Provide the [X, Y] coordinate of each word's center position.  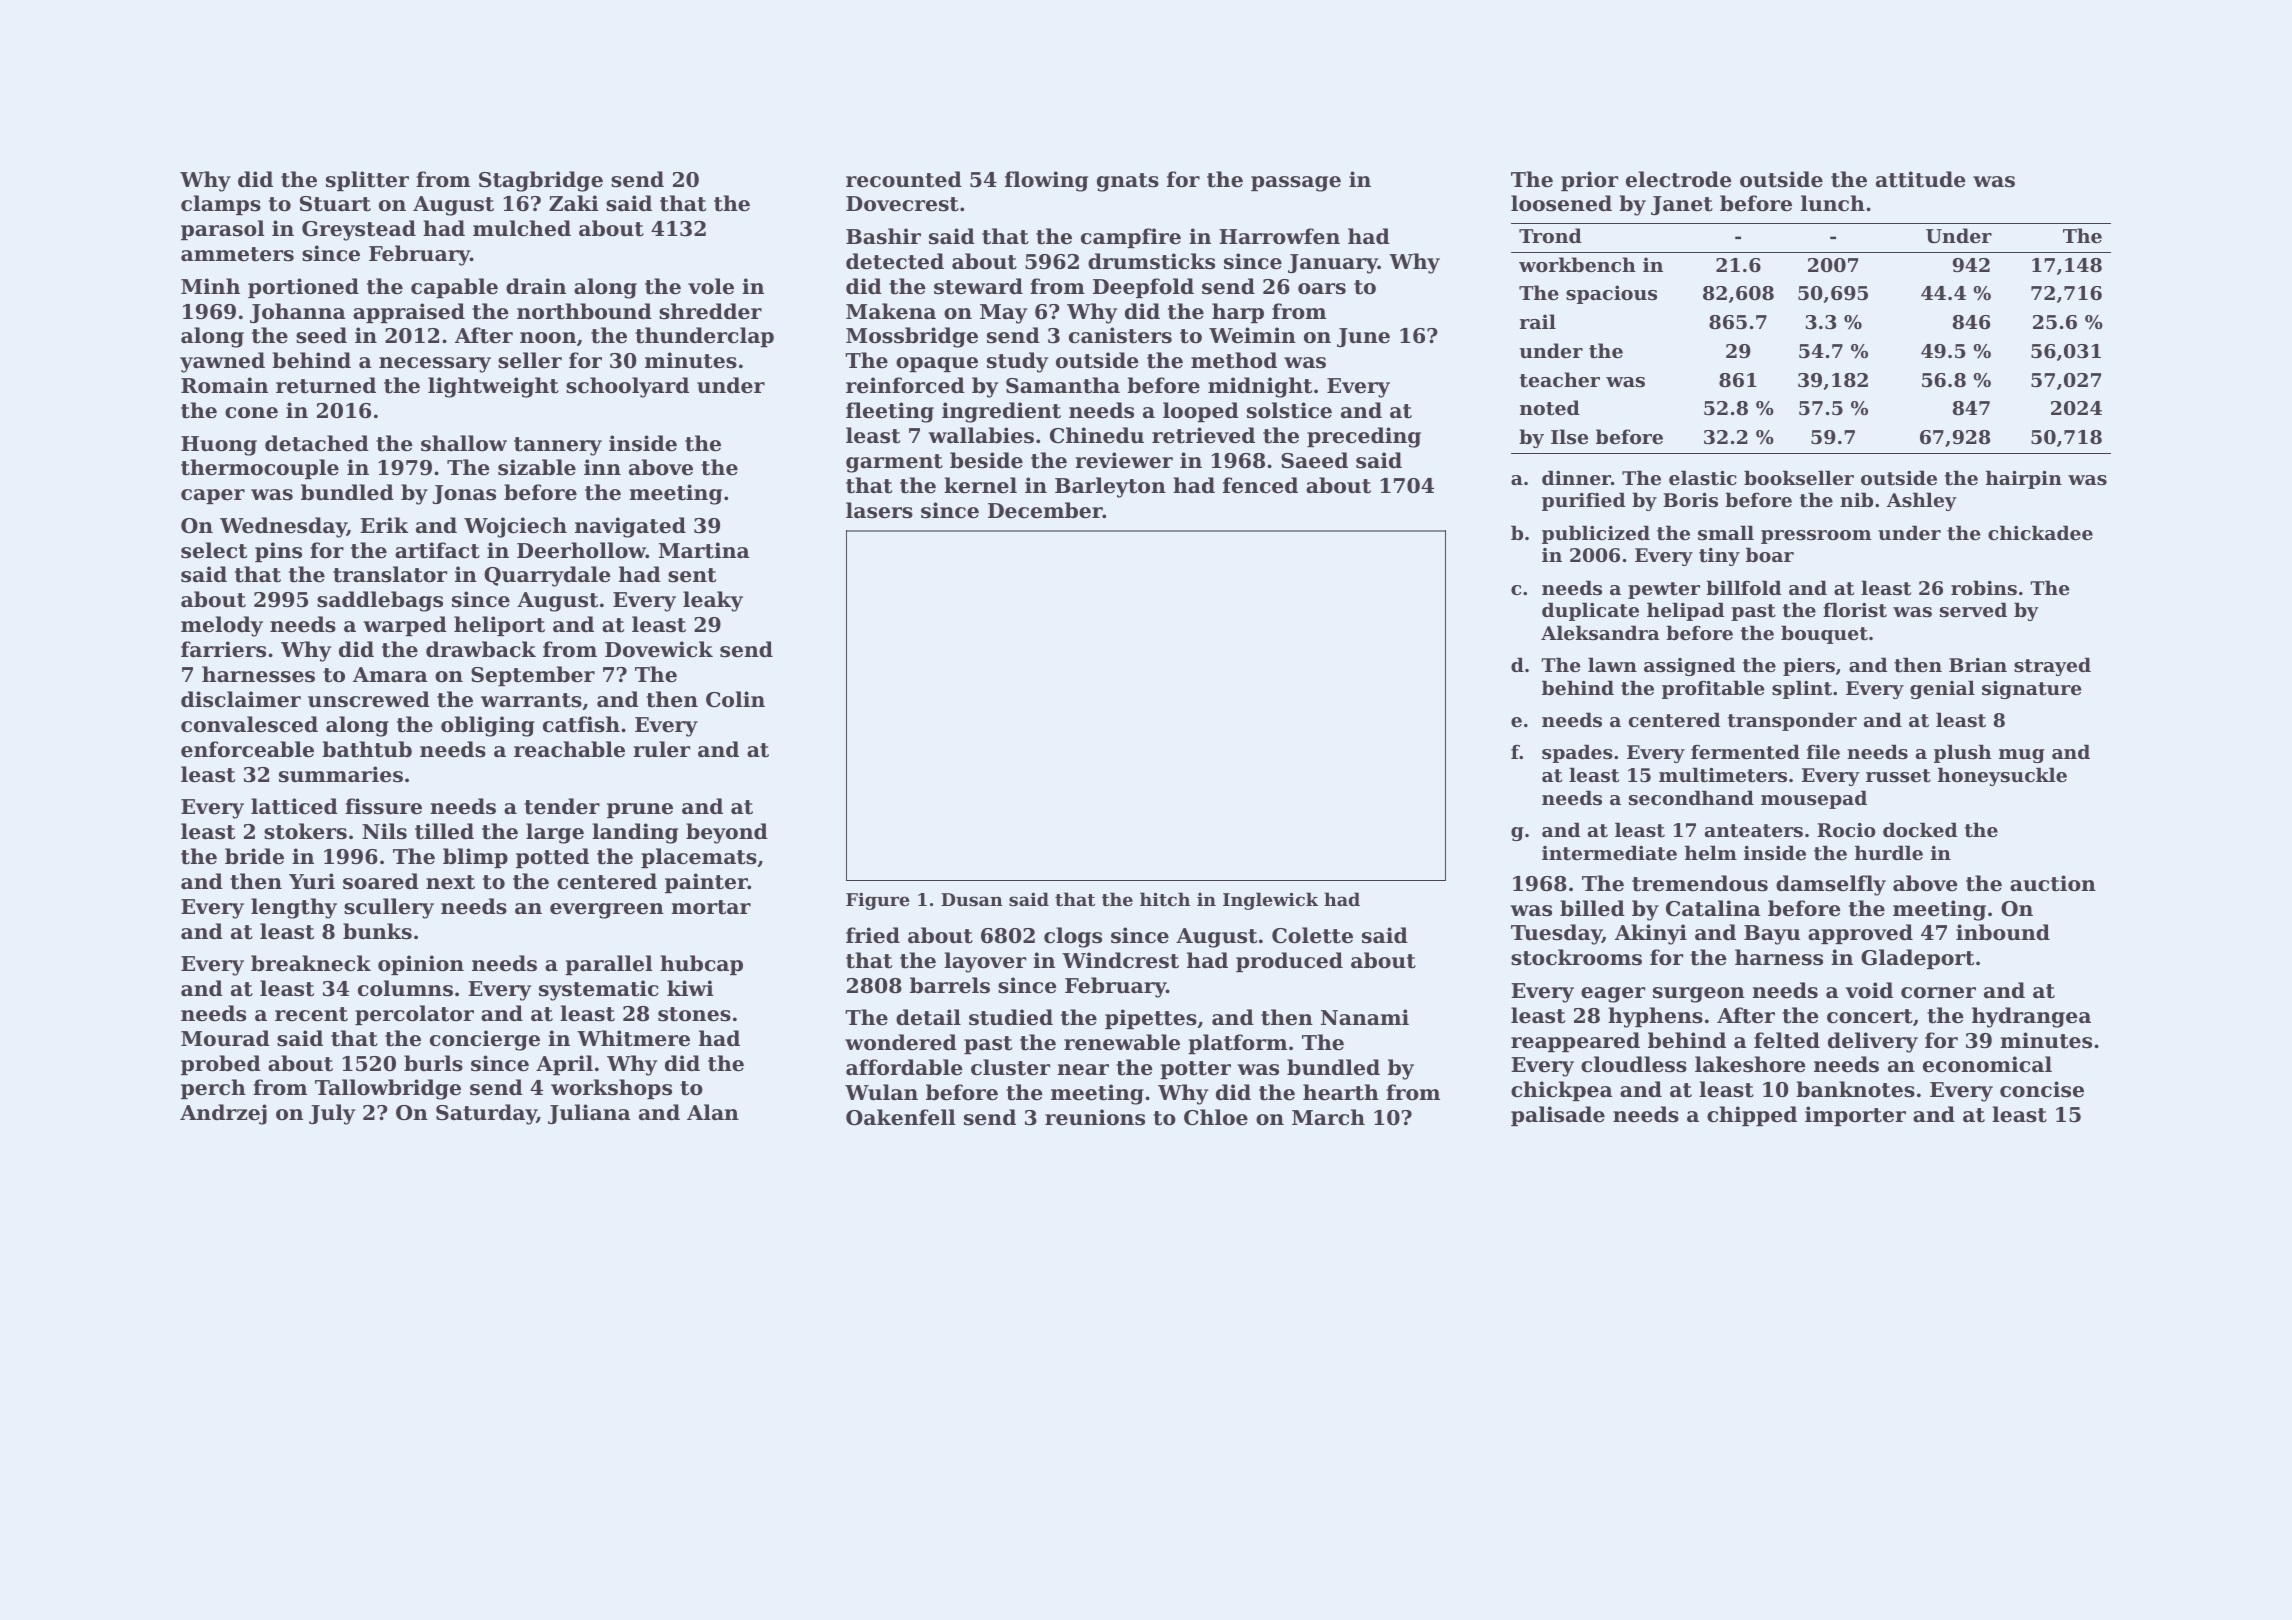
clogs [1073, 937]
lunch [1833, 203]
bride [254, 856]
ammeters [237, 254]
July [332, 1114]
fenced [1260, 485]
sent [692, 575]
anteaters [1754, 831]
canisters [1120, 335]
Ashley [1922, 501]
